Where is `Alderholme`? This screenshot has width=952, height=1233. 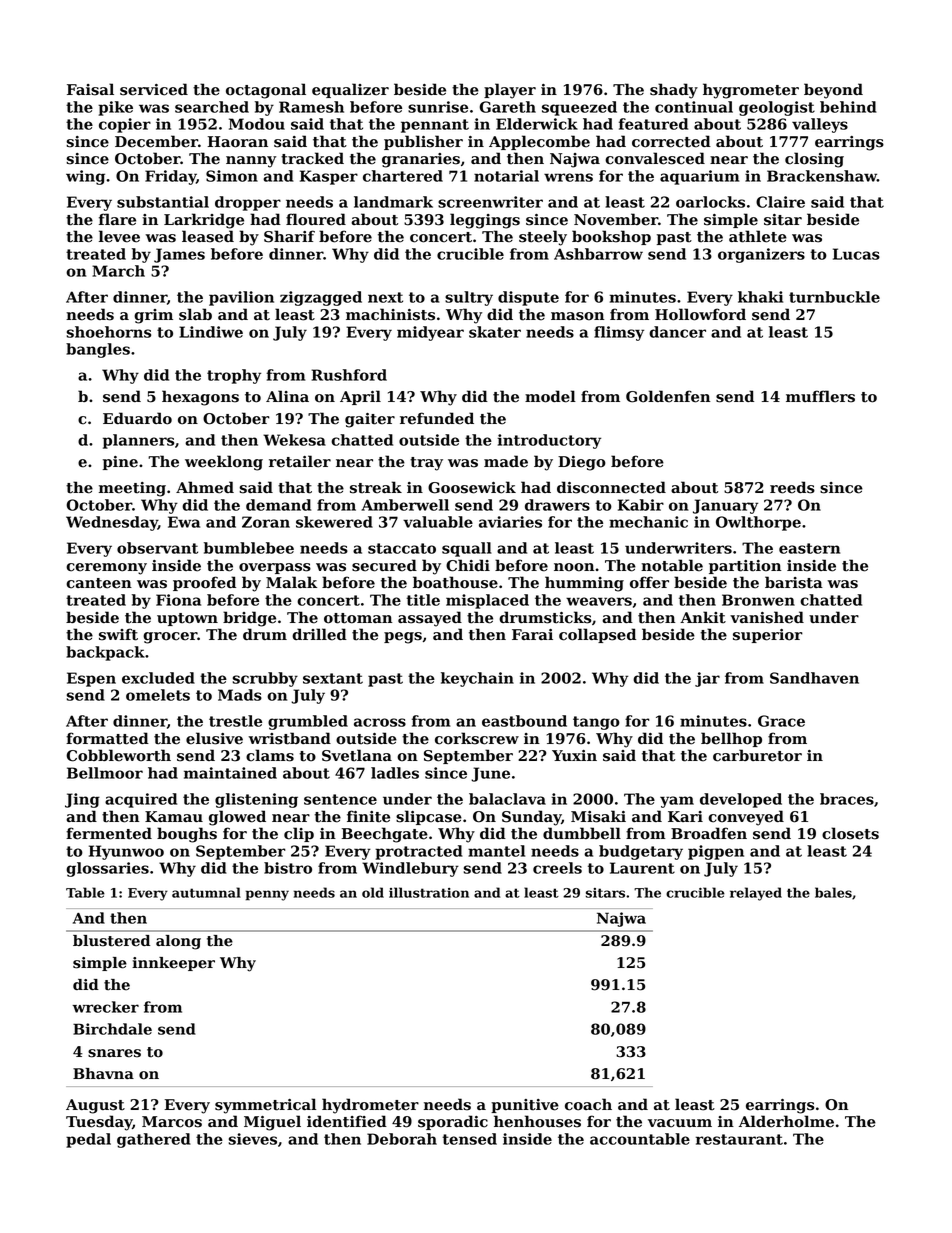
Alderholme is located at coordinates (786, 1121).
